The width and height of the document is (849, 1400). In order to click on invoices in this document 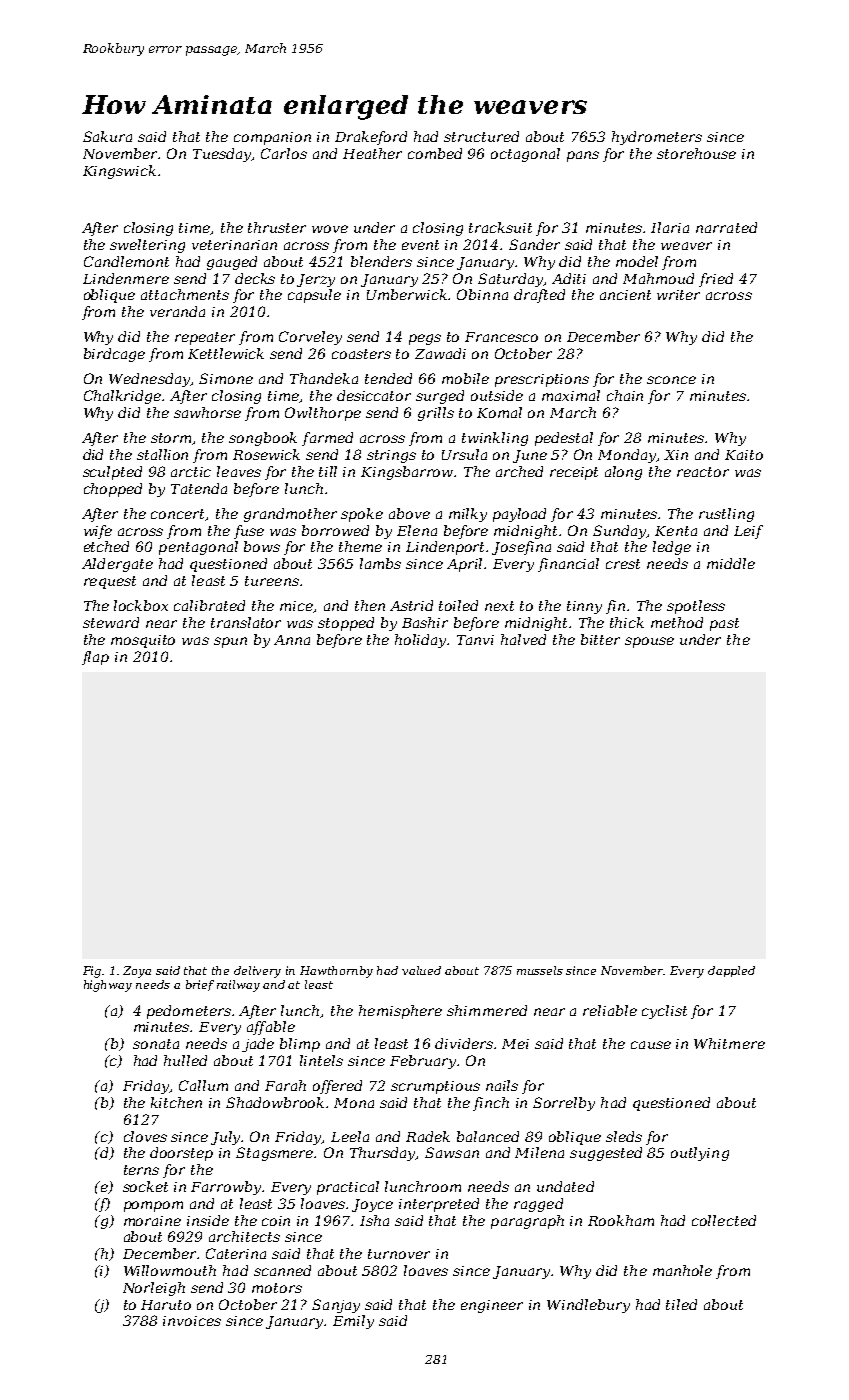, I will do `click(192, 1321)`.
